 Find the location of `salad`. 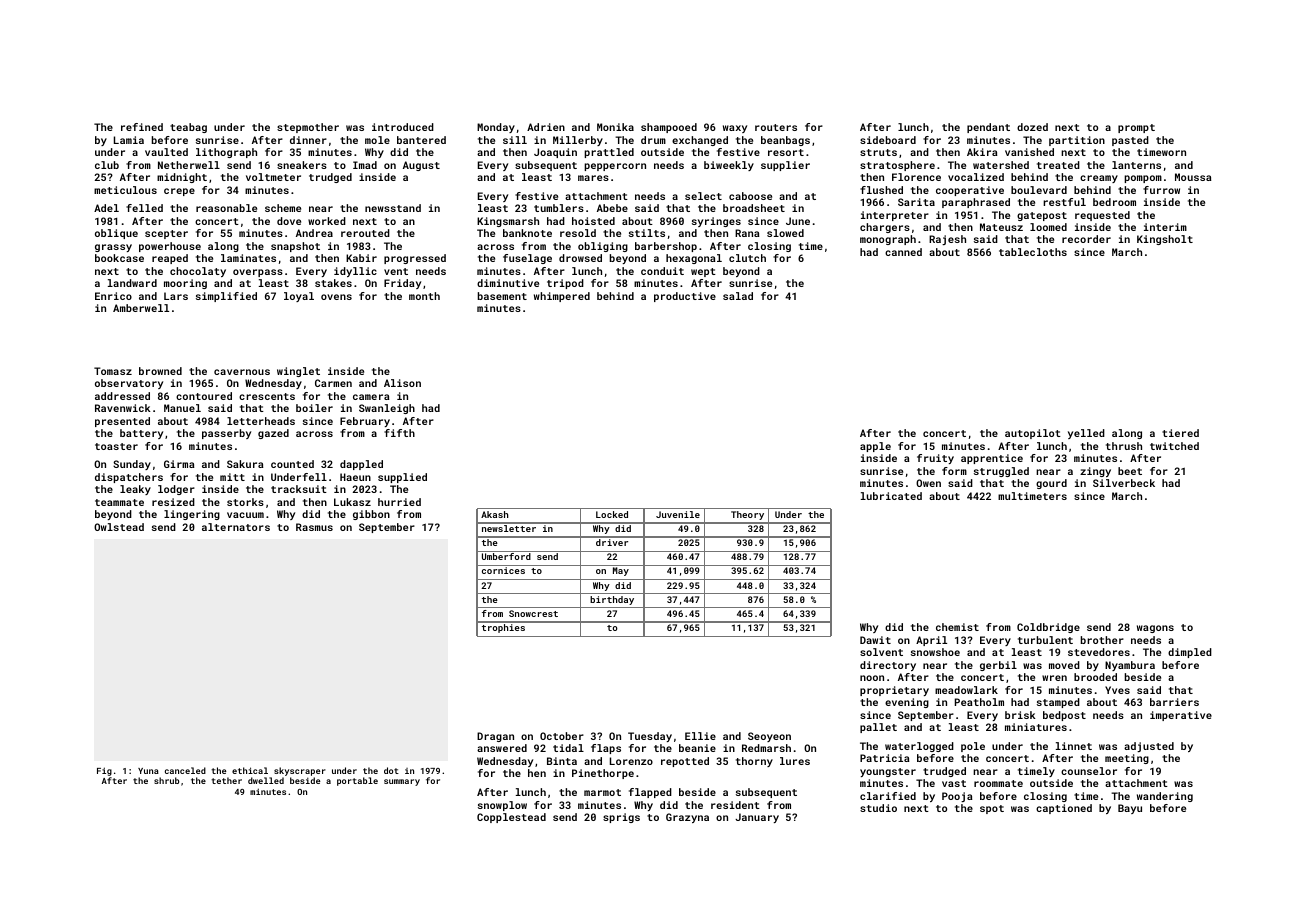

salad is located at coordinates (738, 296).
